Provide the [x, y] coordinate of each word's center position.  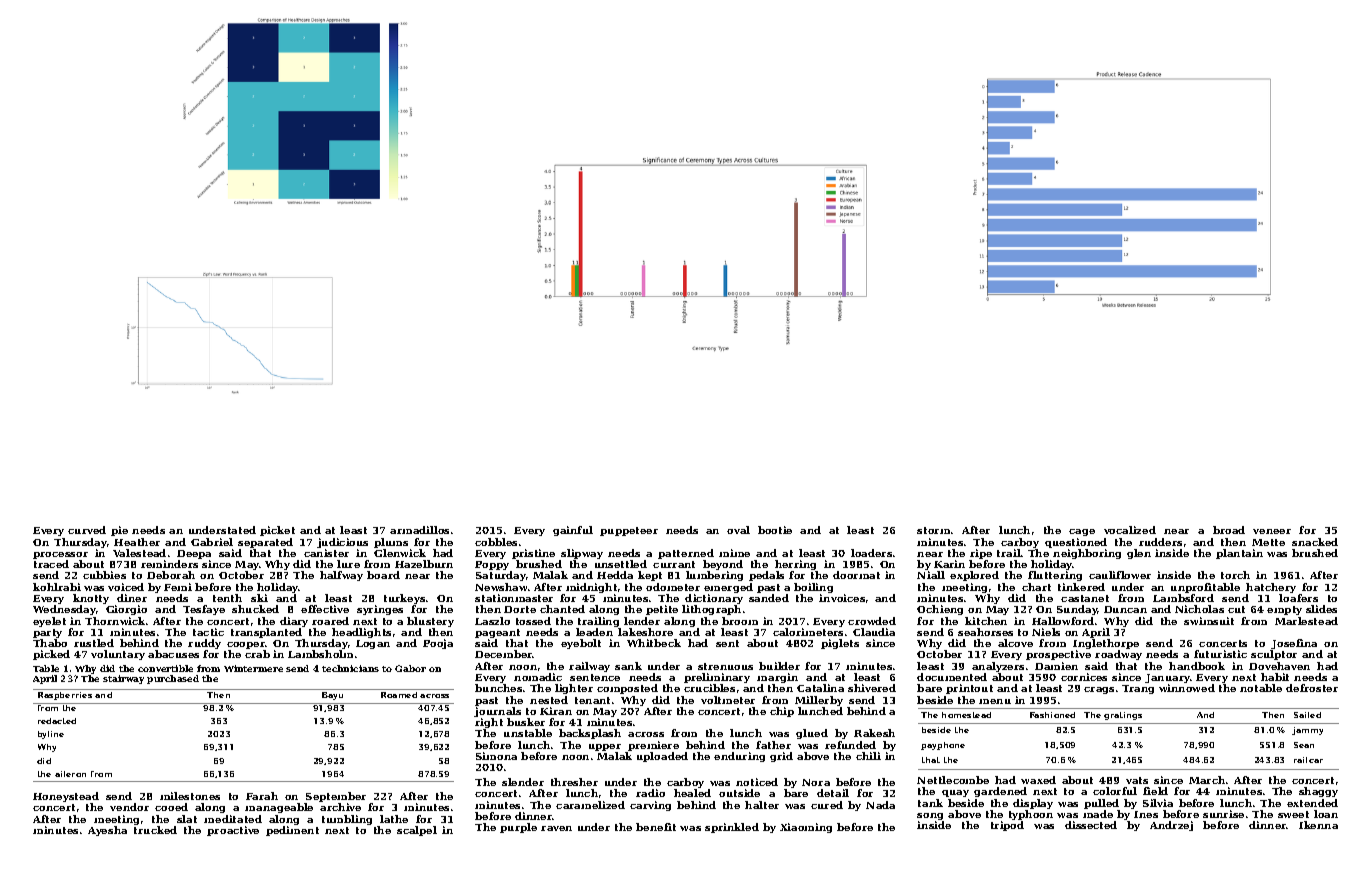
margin [777, 678]
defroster [1312, 688]
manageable [279, 808]
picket [277, 531]
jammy [1307, 731]
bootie [775, 530]
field [1155, 791]
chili [868, 756]
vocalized [1130, 530]
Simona [496, 756]
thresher [574, 782]
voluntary [118, 655]
